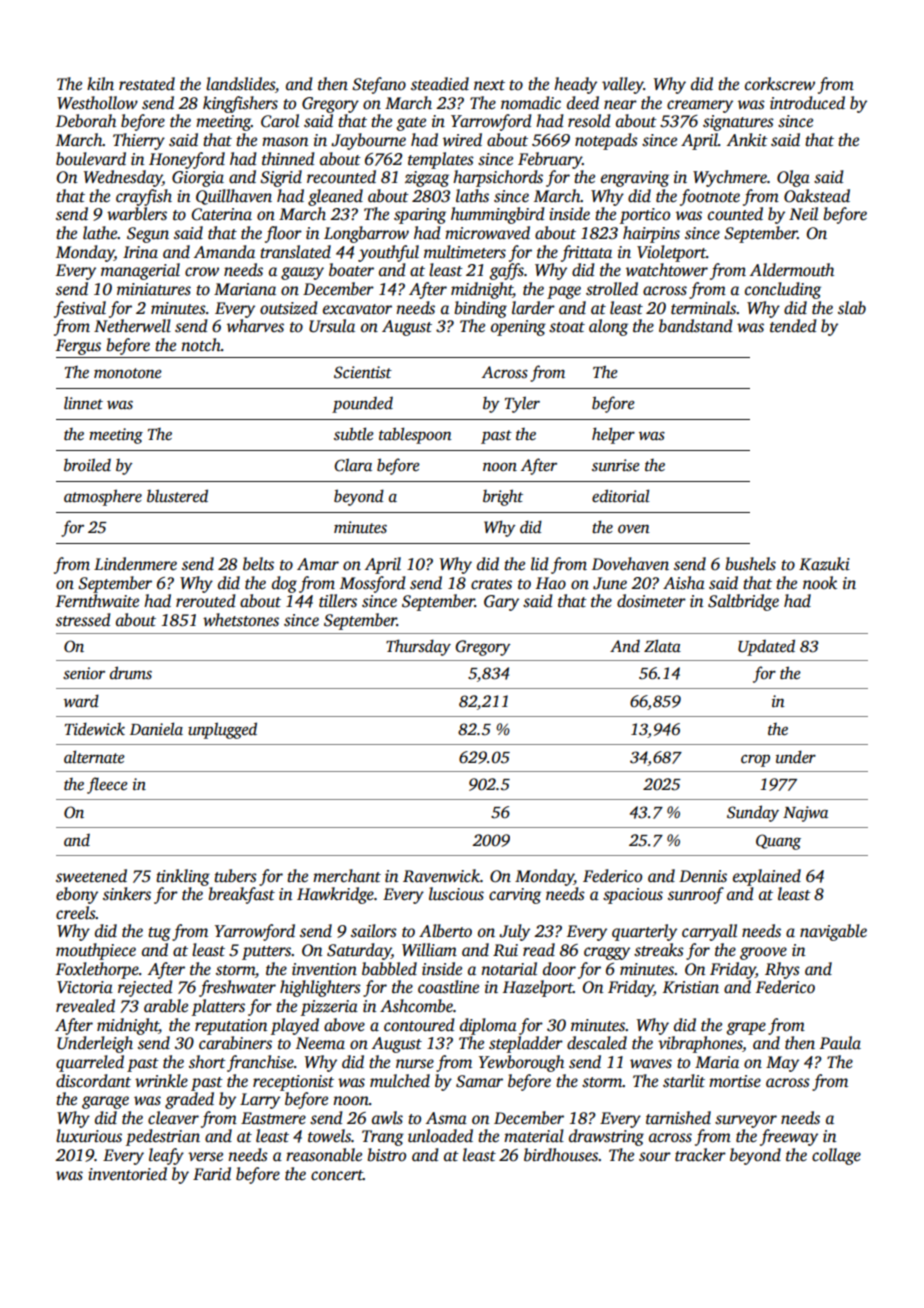 The image size is (924, 1308). I want to click on quarreled, so click(90, 1063).
